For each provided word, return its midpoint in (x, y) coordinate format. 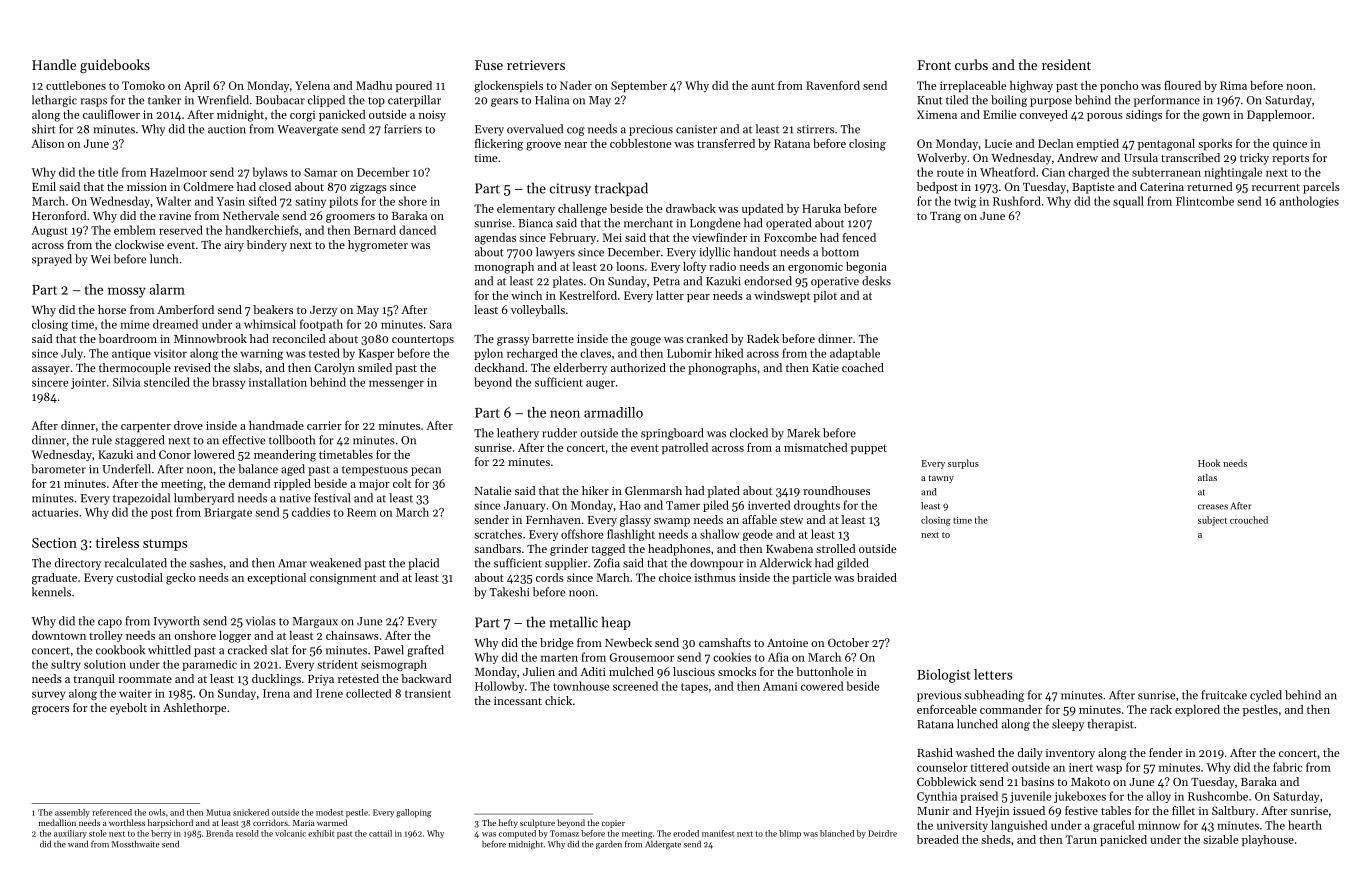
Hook (1209, 463)
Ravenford (833, 85)
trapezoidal (141, 499)
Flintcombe (1205, 201)
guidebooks (115, 66)
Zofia (607, 563)
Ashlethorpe (195, 709)
